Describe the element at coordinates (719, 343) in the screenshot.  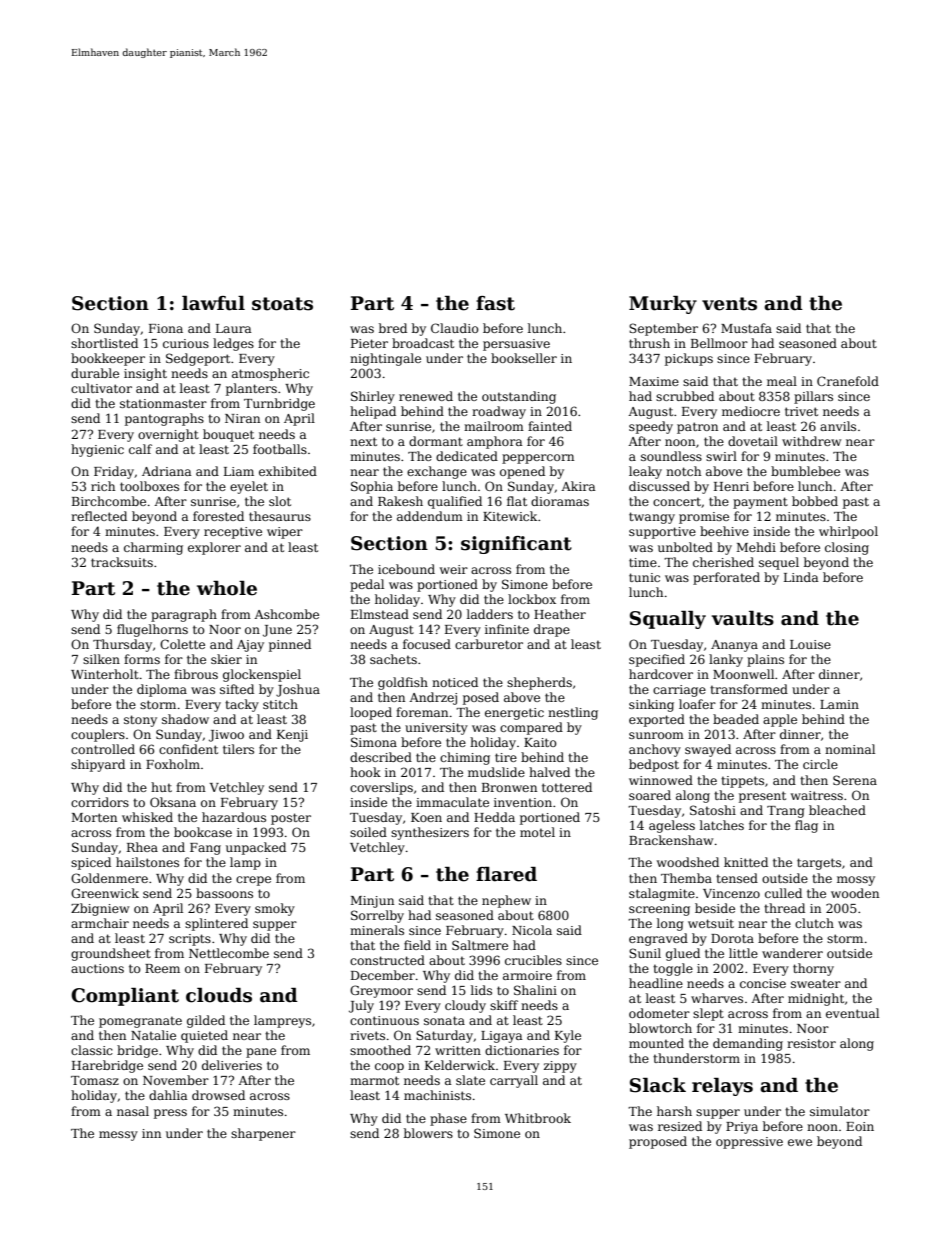
I see `Bellmoor` at that location.
